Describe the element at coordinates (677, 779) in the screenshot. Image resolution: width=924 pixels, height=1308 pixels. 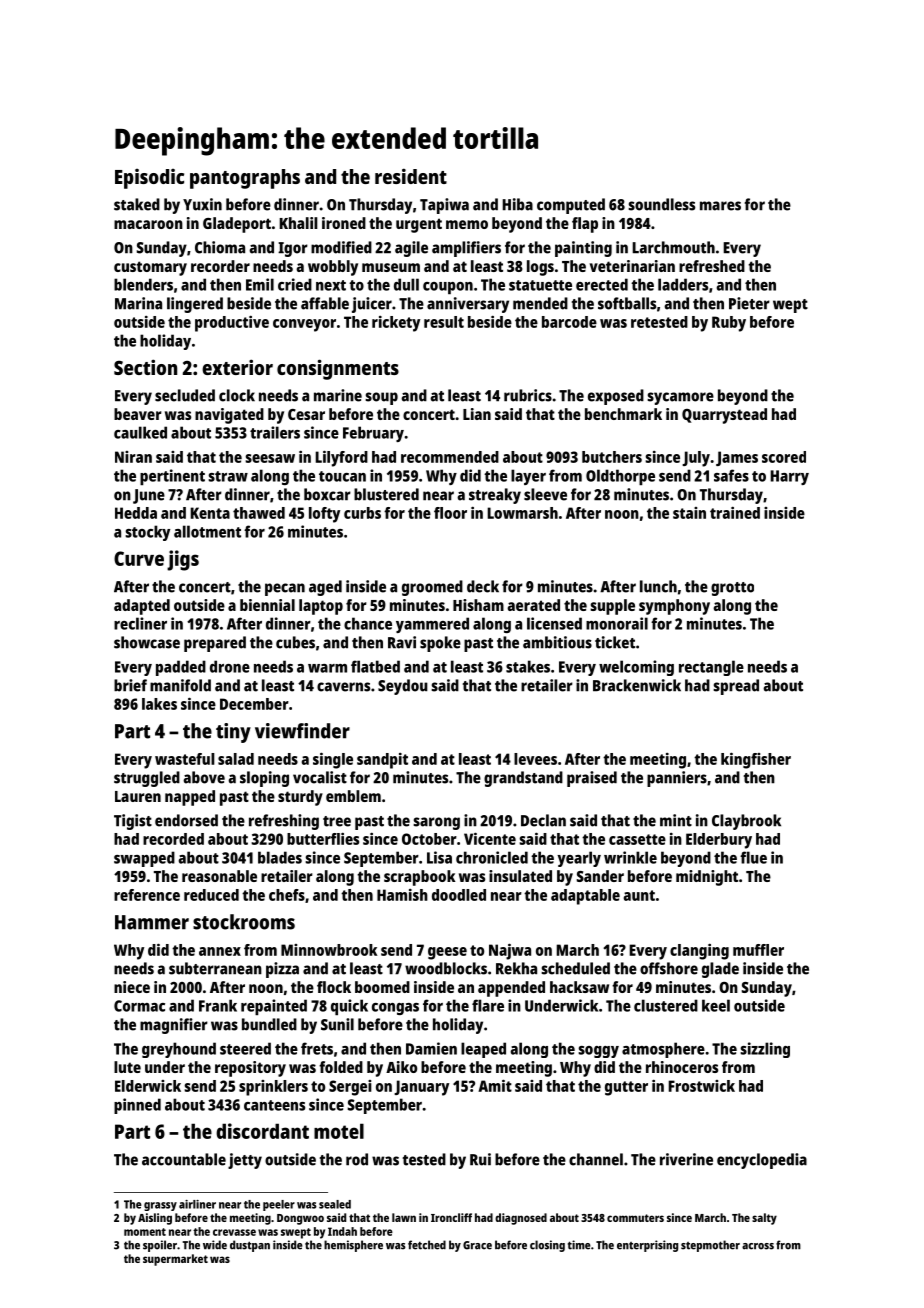
I see `panniers` at that location.
